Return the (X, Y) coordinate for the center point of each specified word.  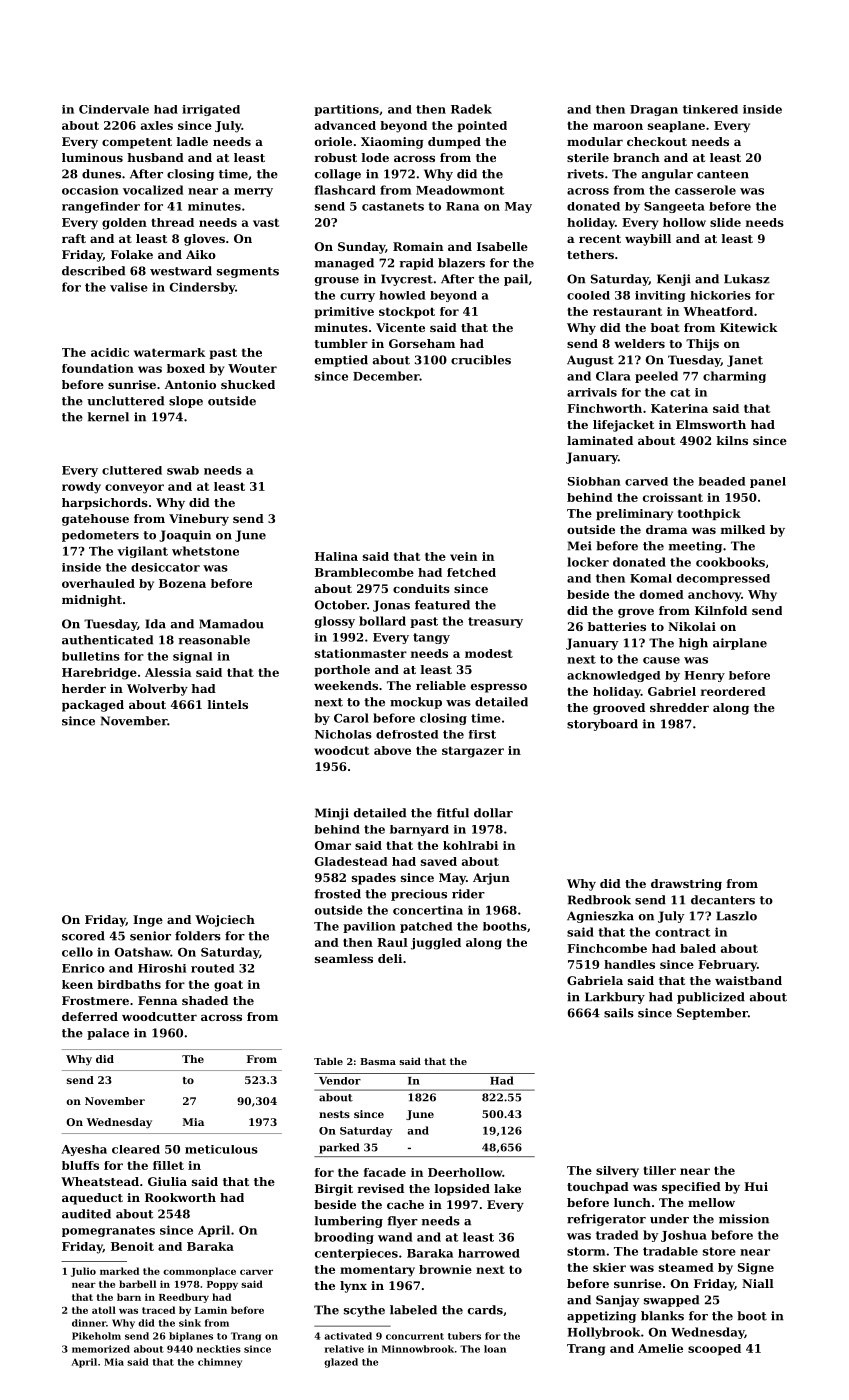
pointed (482, 126)
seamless (344, 958)
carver (256, 1272)
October (341, 605)
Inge (148, 921)
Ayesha (84, 1150)
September (712, 1014)
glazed (341, 1363)
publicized (711, 998)
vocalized (153, 190)
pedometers (100, 536)
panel (768, 482)
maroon (618, 126)
